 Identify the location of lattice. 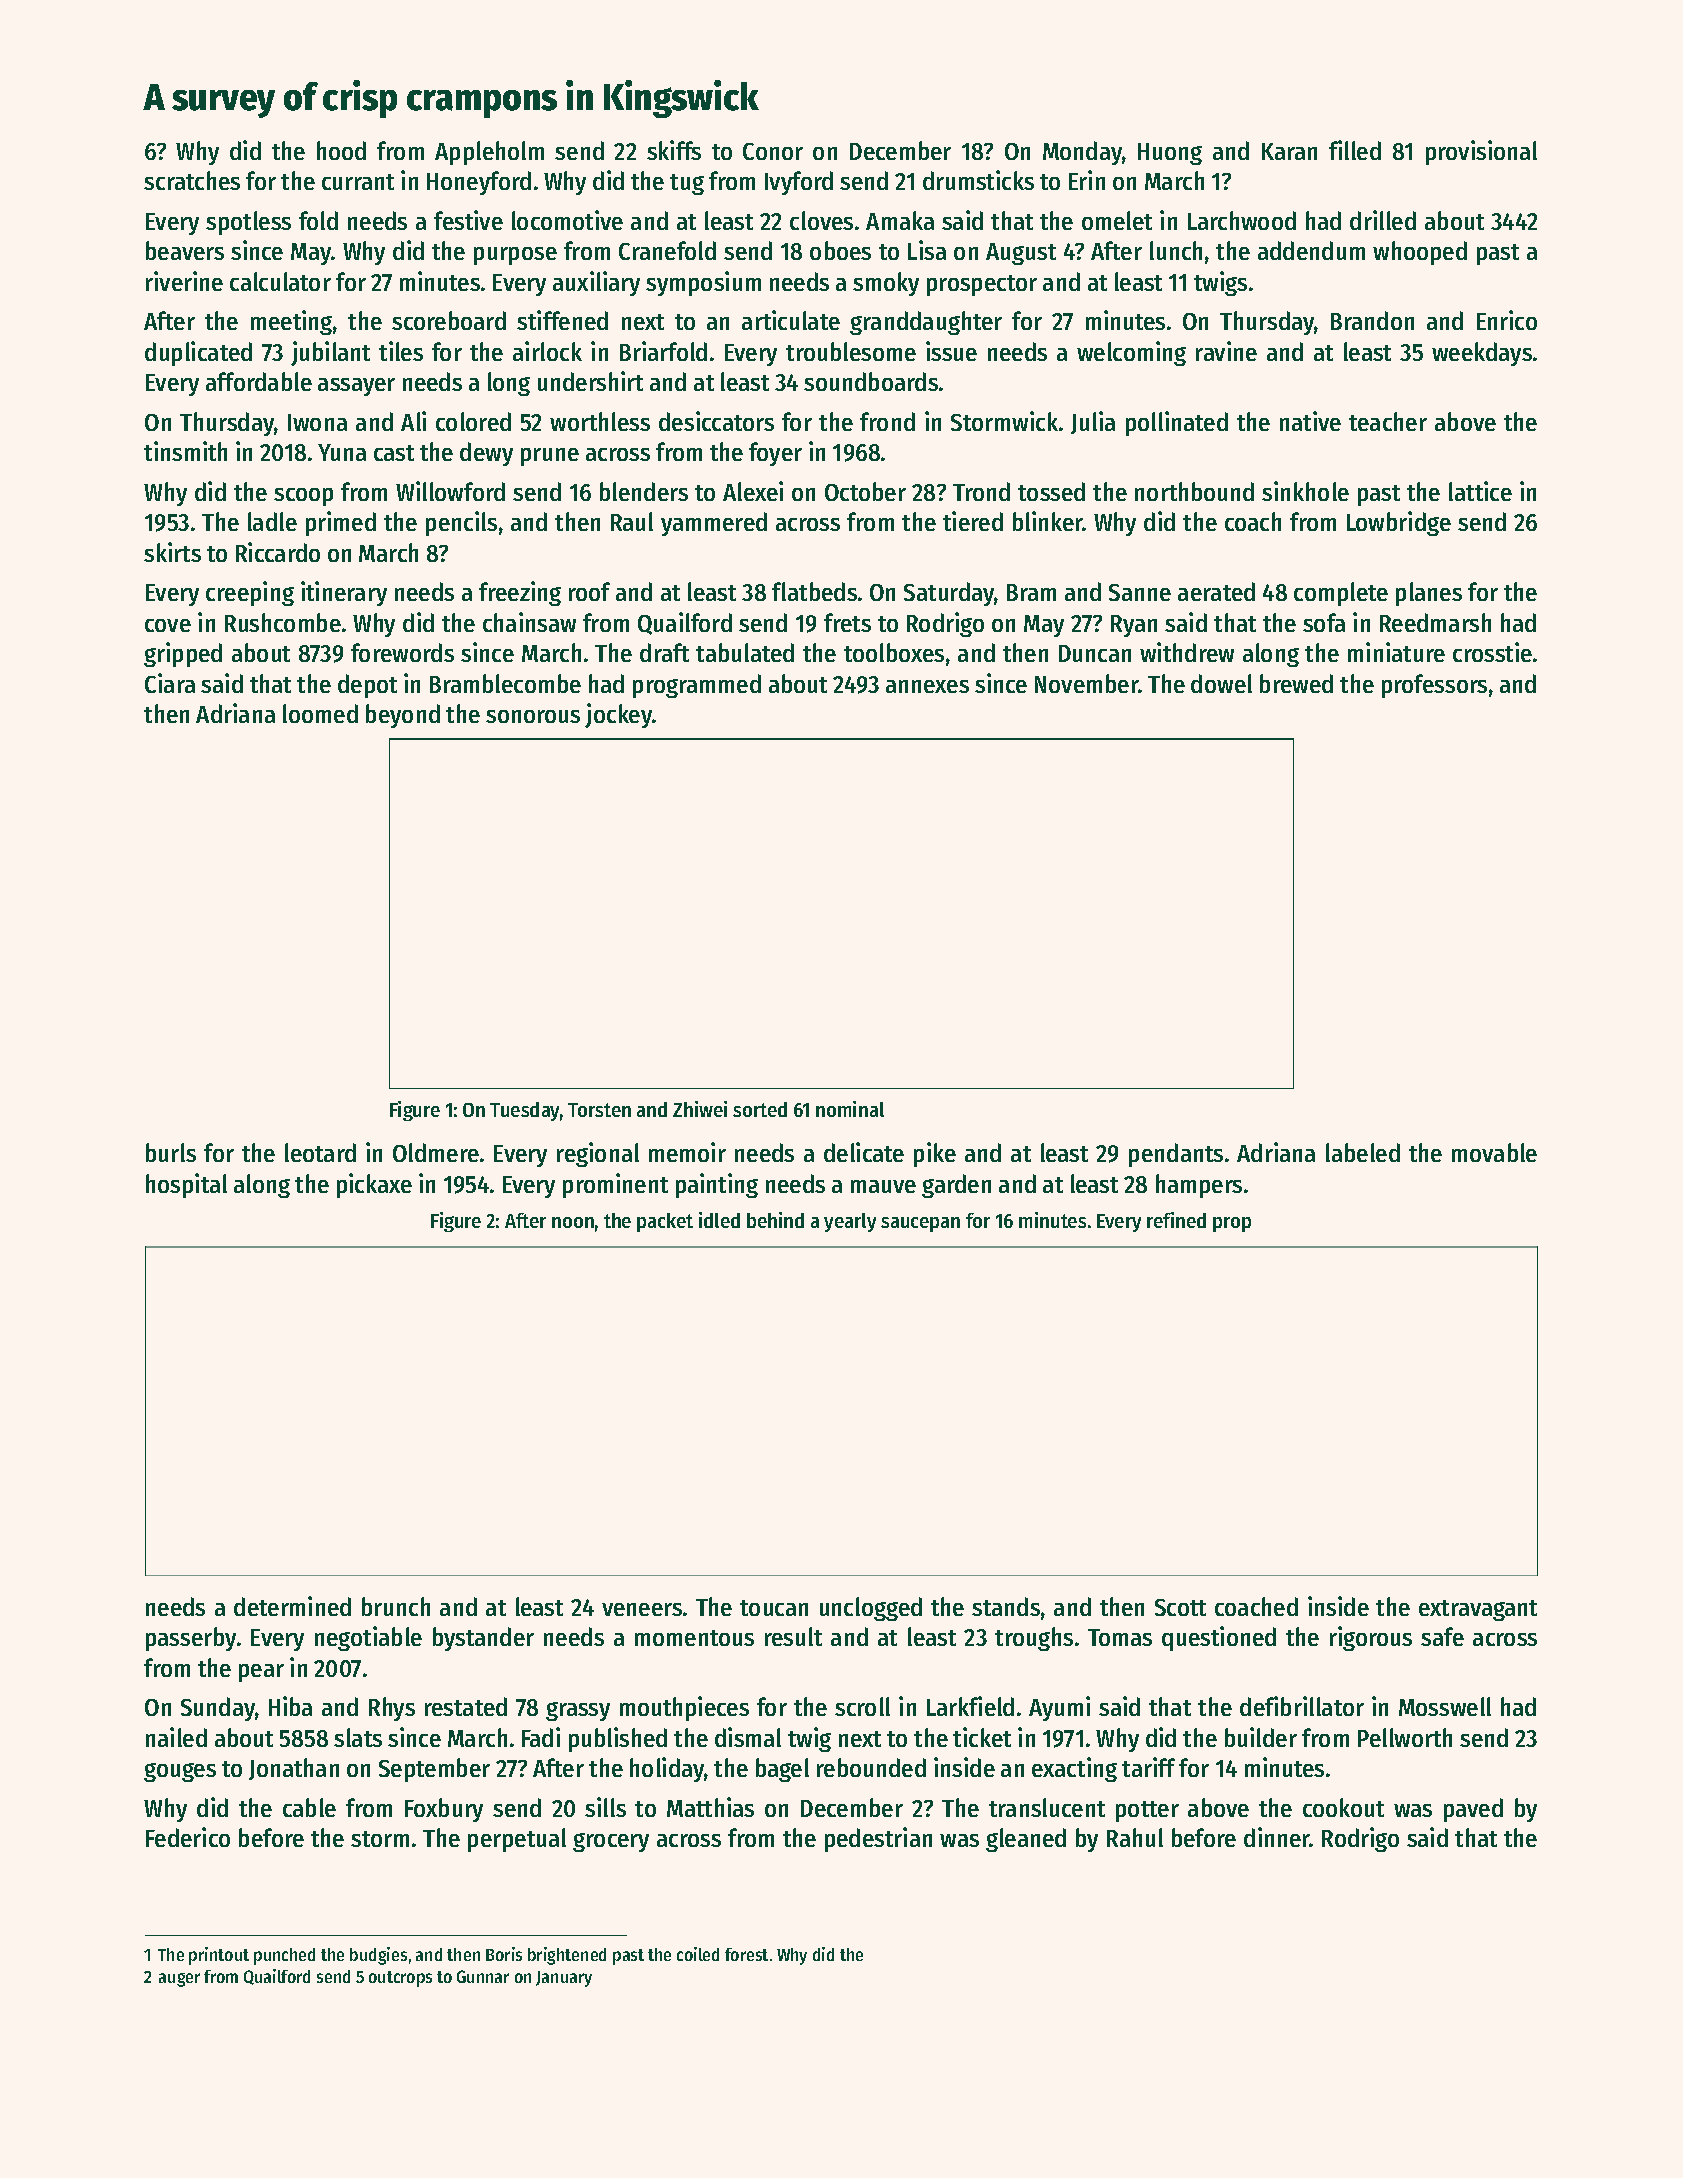
(1480, 491).
